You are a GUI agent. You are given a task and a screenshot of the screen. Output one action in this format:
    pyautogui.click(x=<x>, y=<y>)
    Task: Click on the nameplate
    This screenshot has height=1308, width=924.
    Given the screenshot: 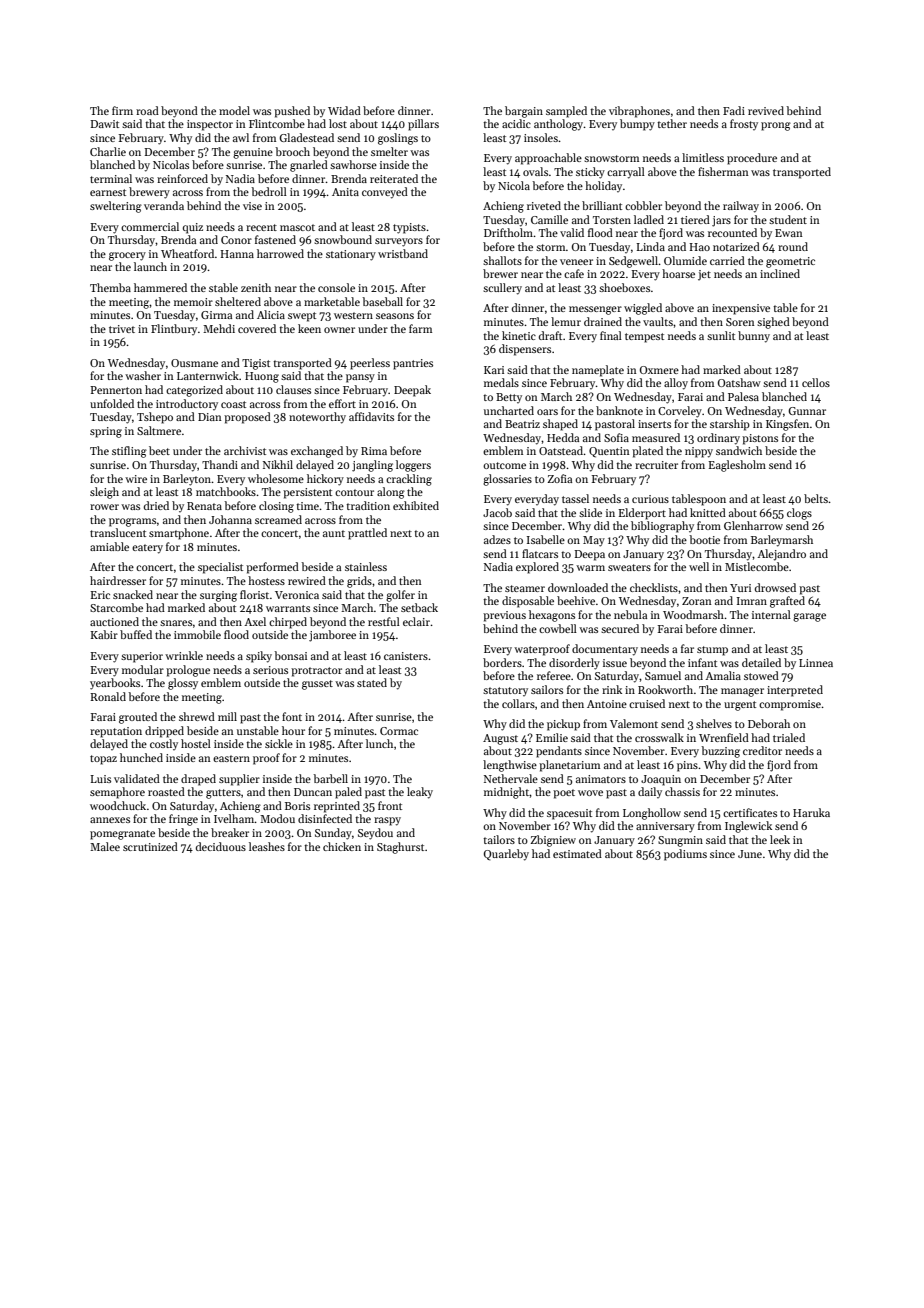 What is the action you would take?
    pyautogui.click(x=598, y=371)
